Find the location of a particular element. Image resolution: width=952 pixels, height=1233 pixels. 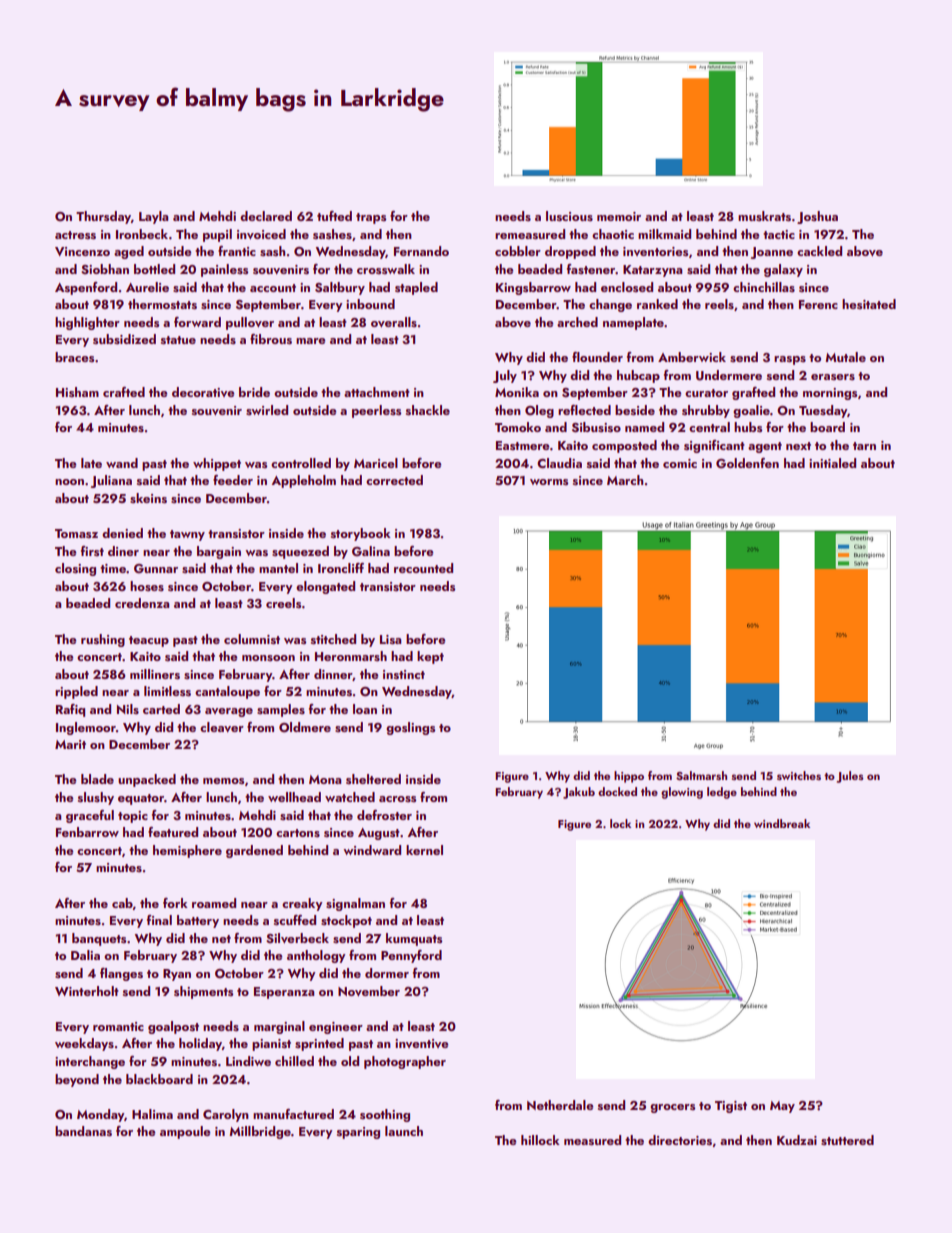

windbreak is located at coordinates (782, 823).
